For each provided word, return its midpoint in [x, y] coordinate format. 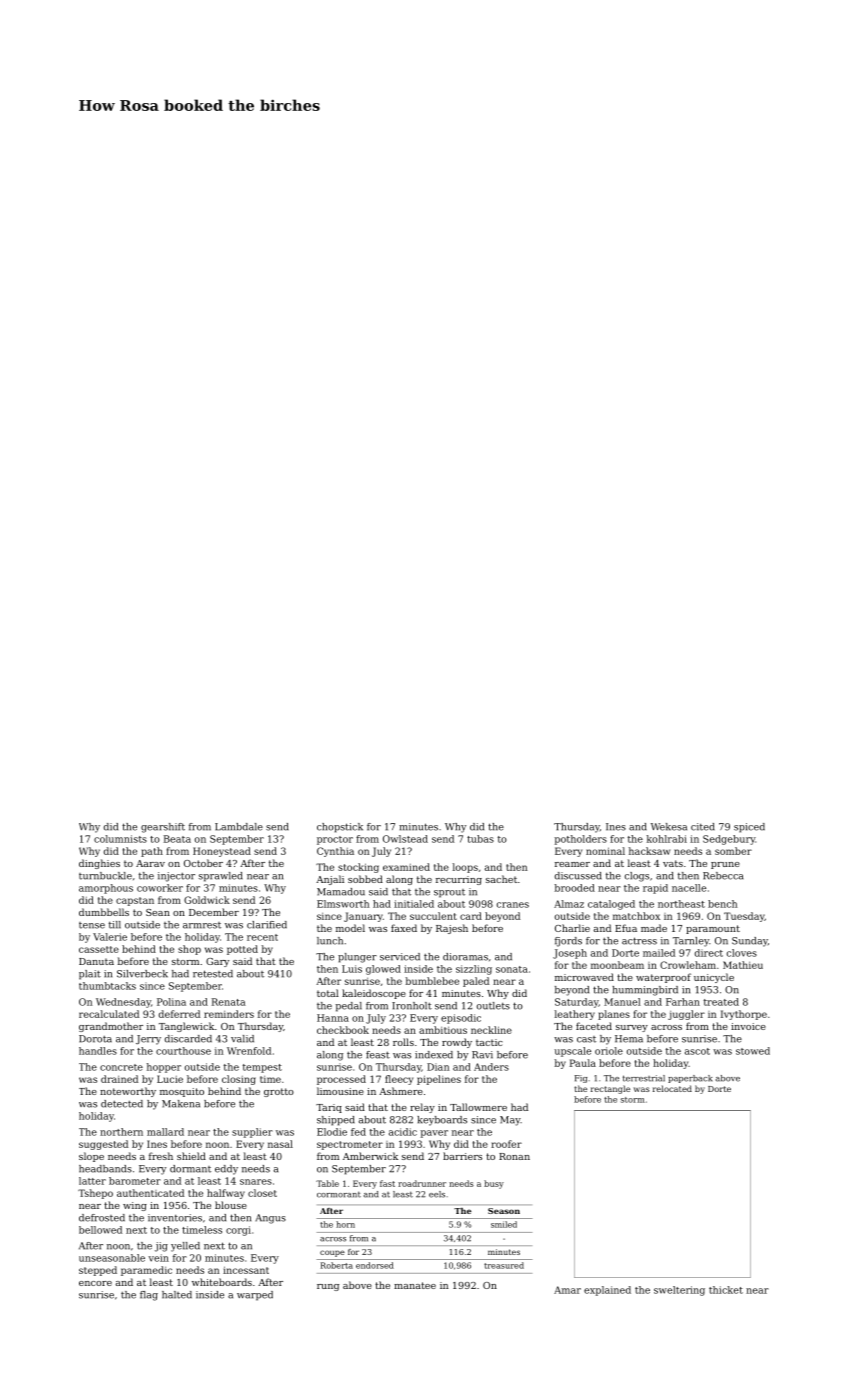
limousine [340, 1091]
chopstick [340, 828]
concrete [121, 1067]
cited [703, 827]
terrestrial [644, 1078]
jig [161, 1247]
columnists [120, 839]
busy [494, 1184]
